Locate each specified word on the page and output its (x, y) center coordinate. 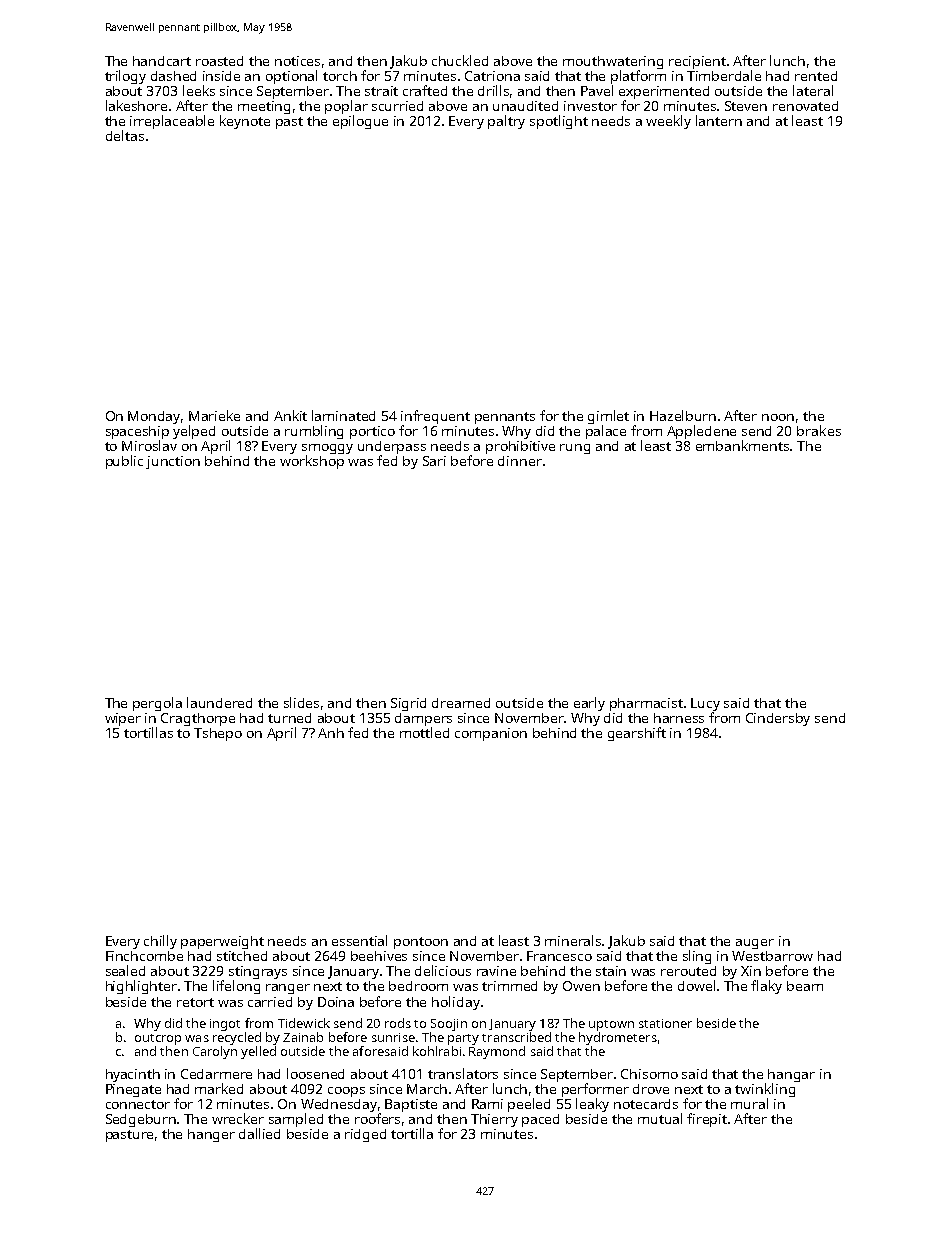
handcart (162, 61)
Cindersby (778, 719)
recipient (697, 62)
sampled (296, 1120)
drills (493, 90)
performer (595, 1090)
